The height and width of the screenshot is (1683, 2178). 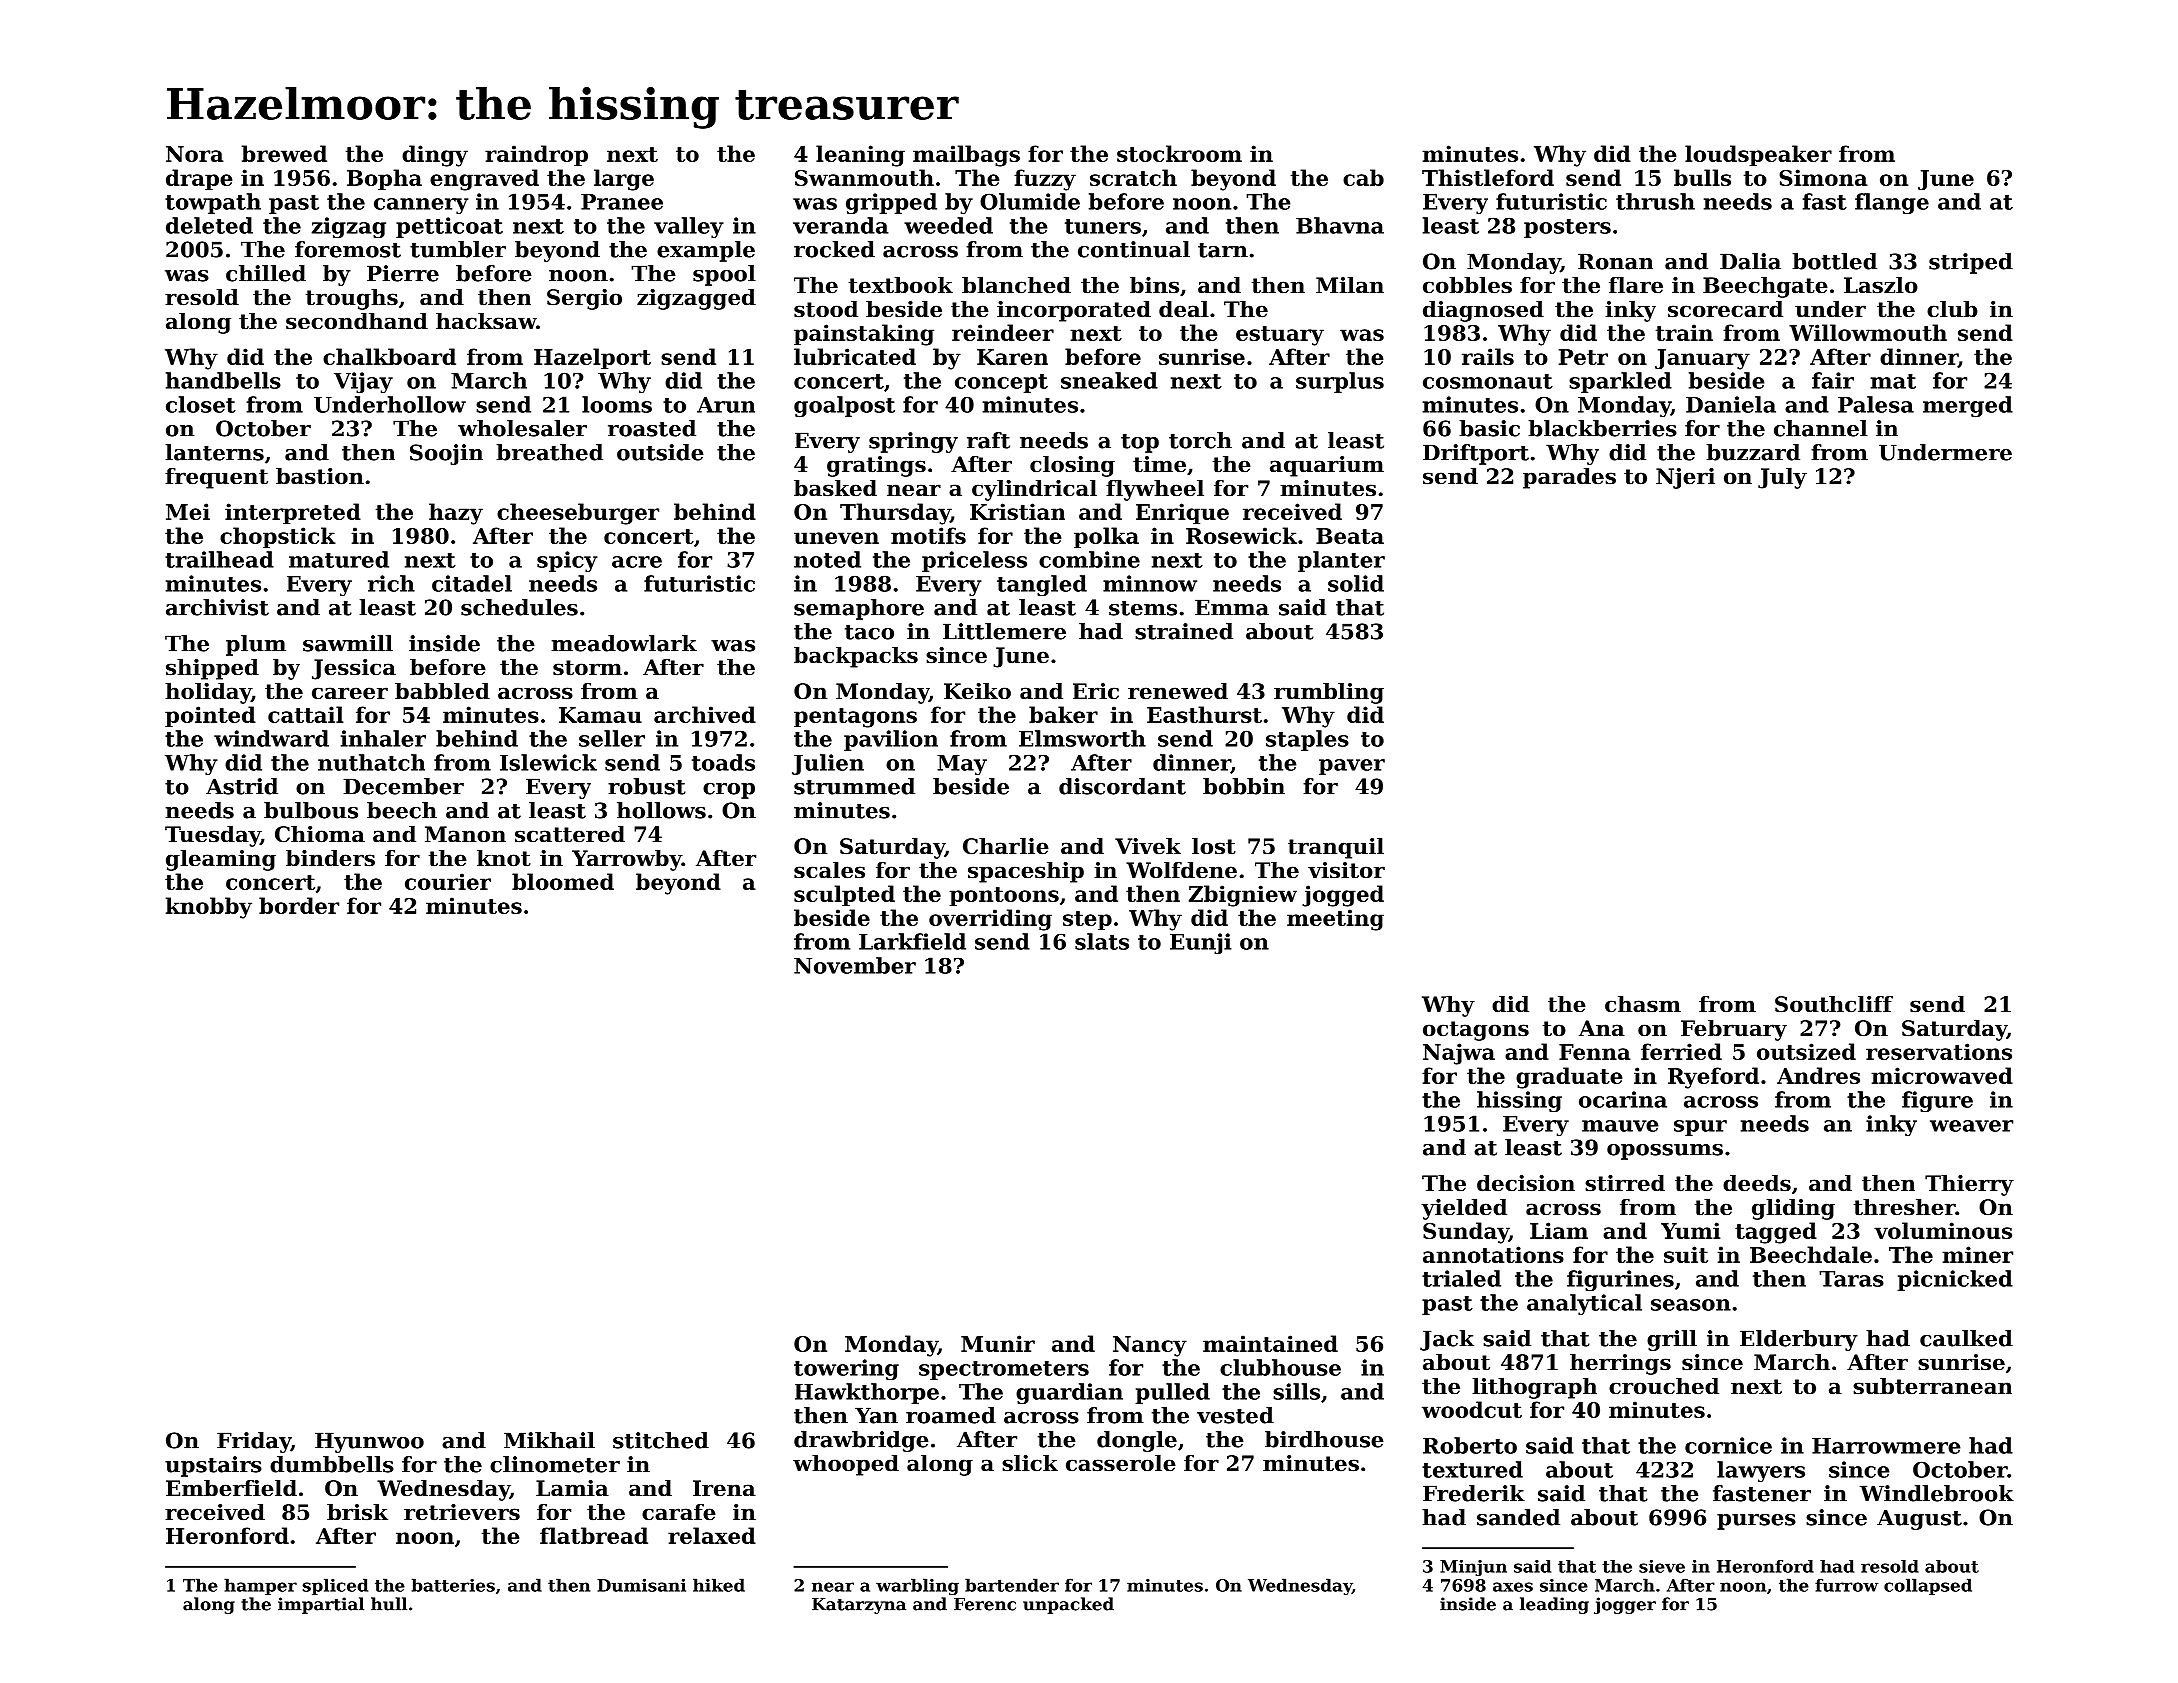 I want to click on loudspeaker, so click(x=1758, y=155).
